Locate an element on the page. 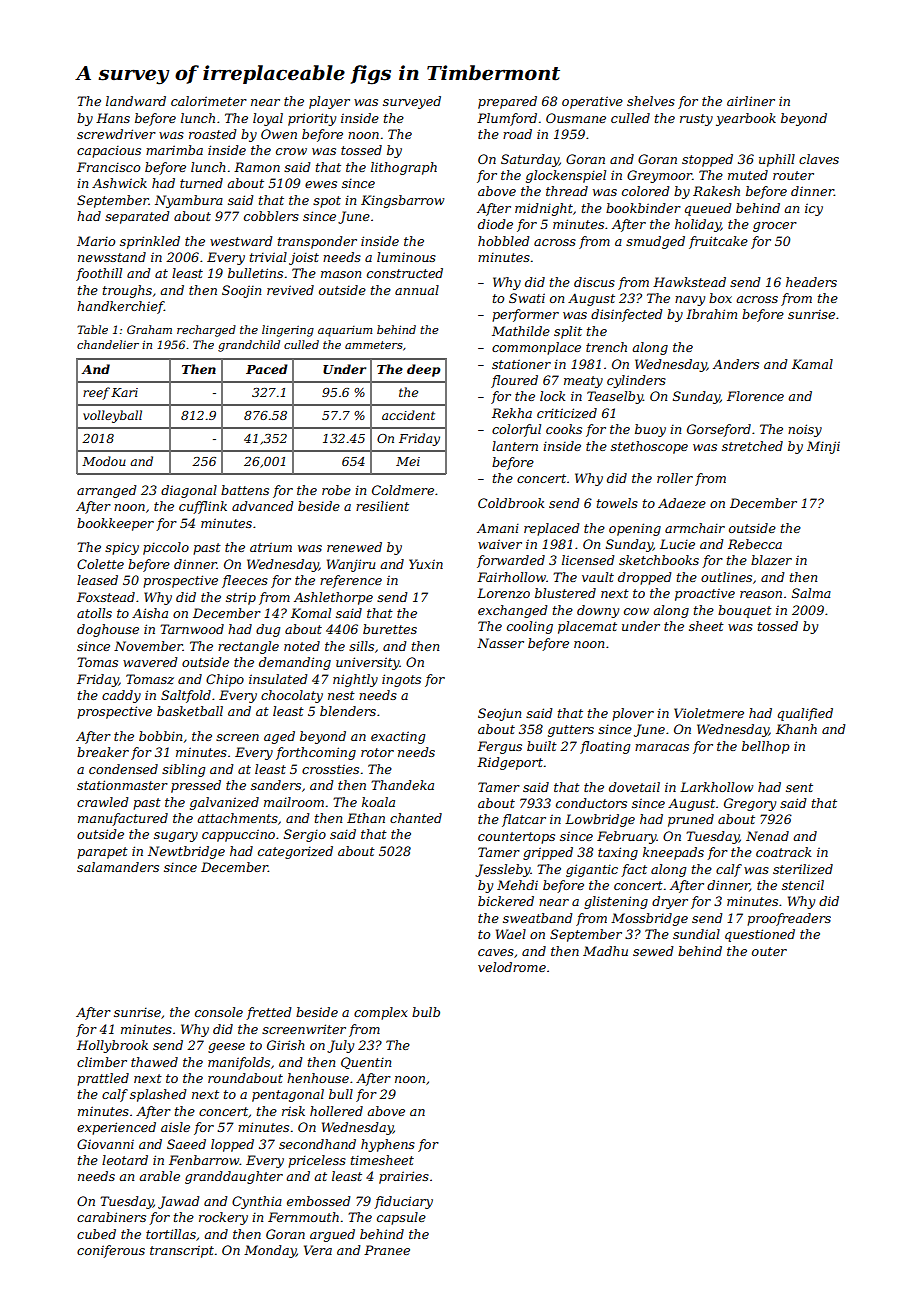 Image resolution: width=924 pixels, height=1308 pixels. newsstand is located at coordinates (112, 257).
